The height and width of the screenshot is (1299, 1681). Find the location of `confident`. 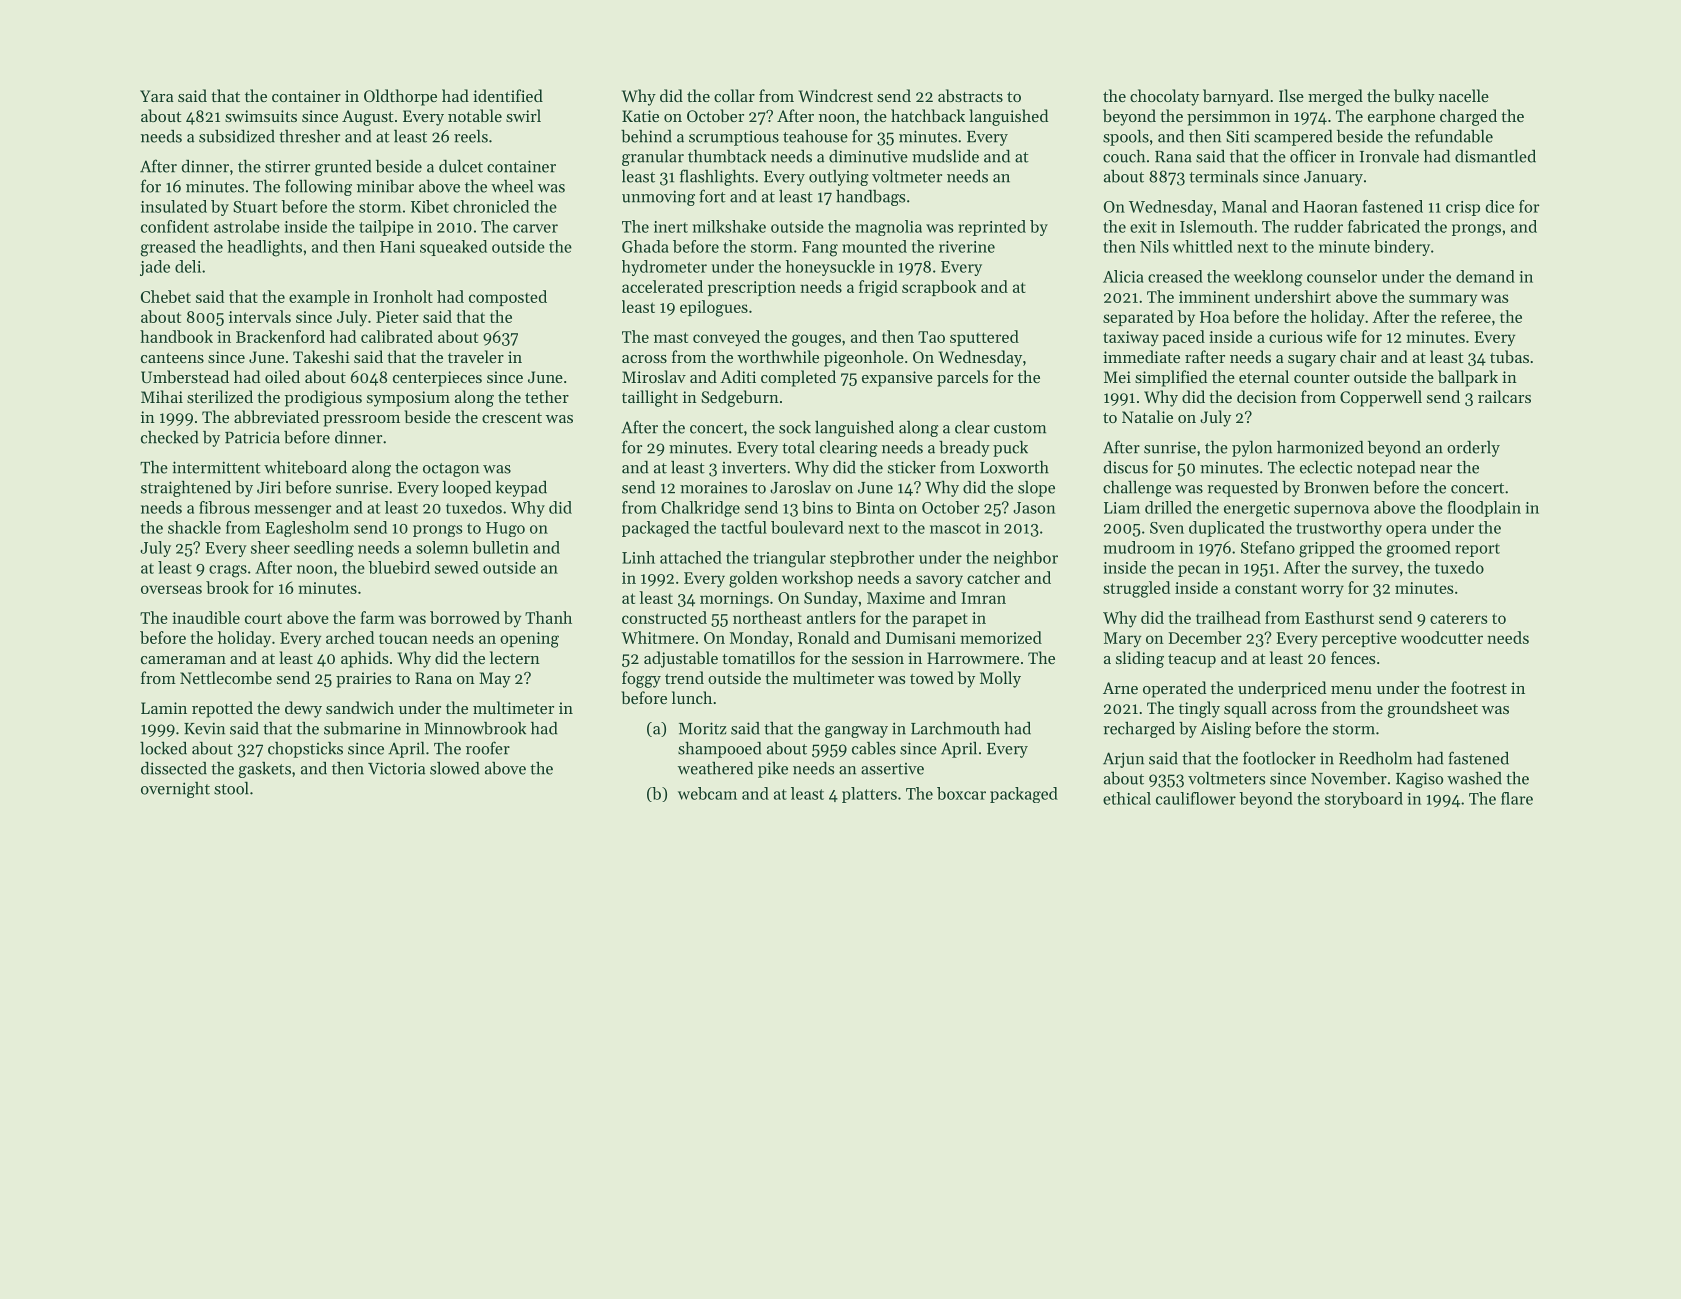

confident is located at coordinates (175, 226).
